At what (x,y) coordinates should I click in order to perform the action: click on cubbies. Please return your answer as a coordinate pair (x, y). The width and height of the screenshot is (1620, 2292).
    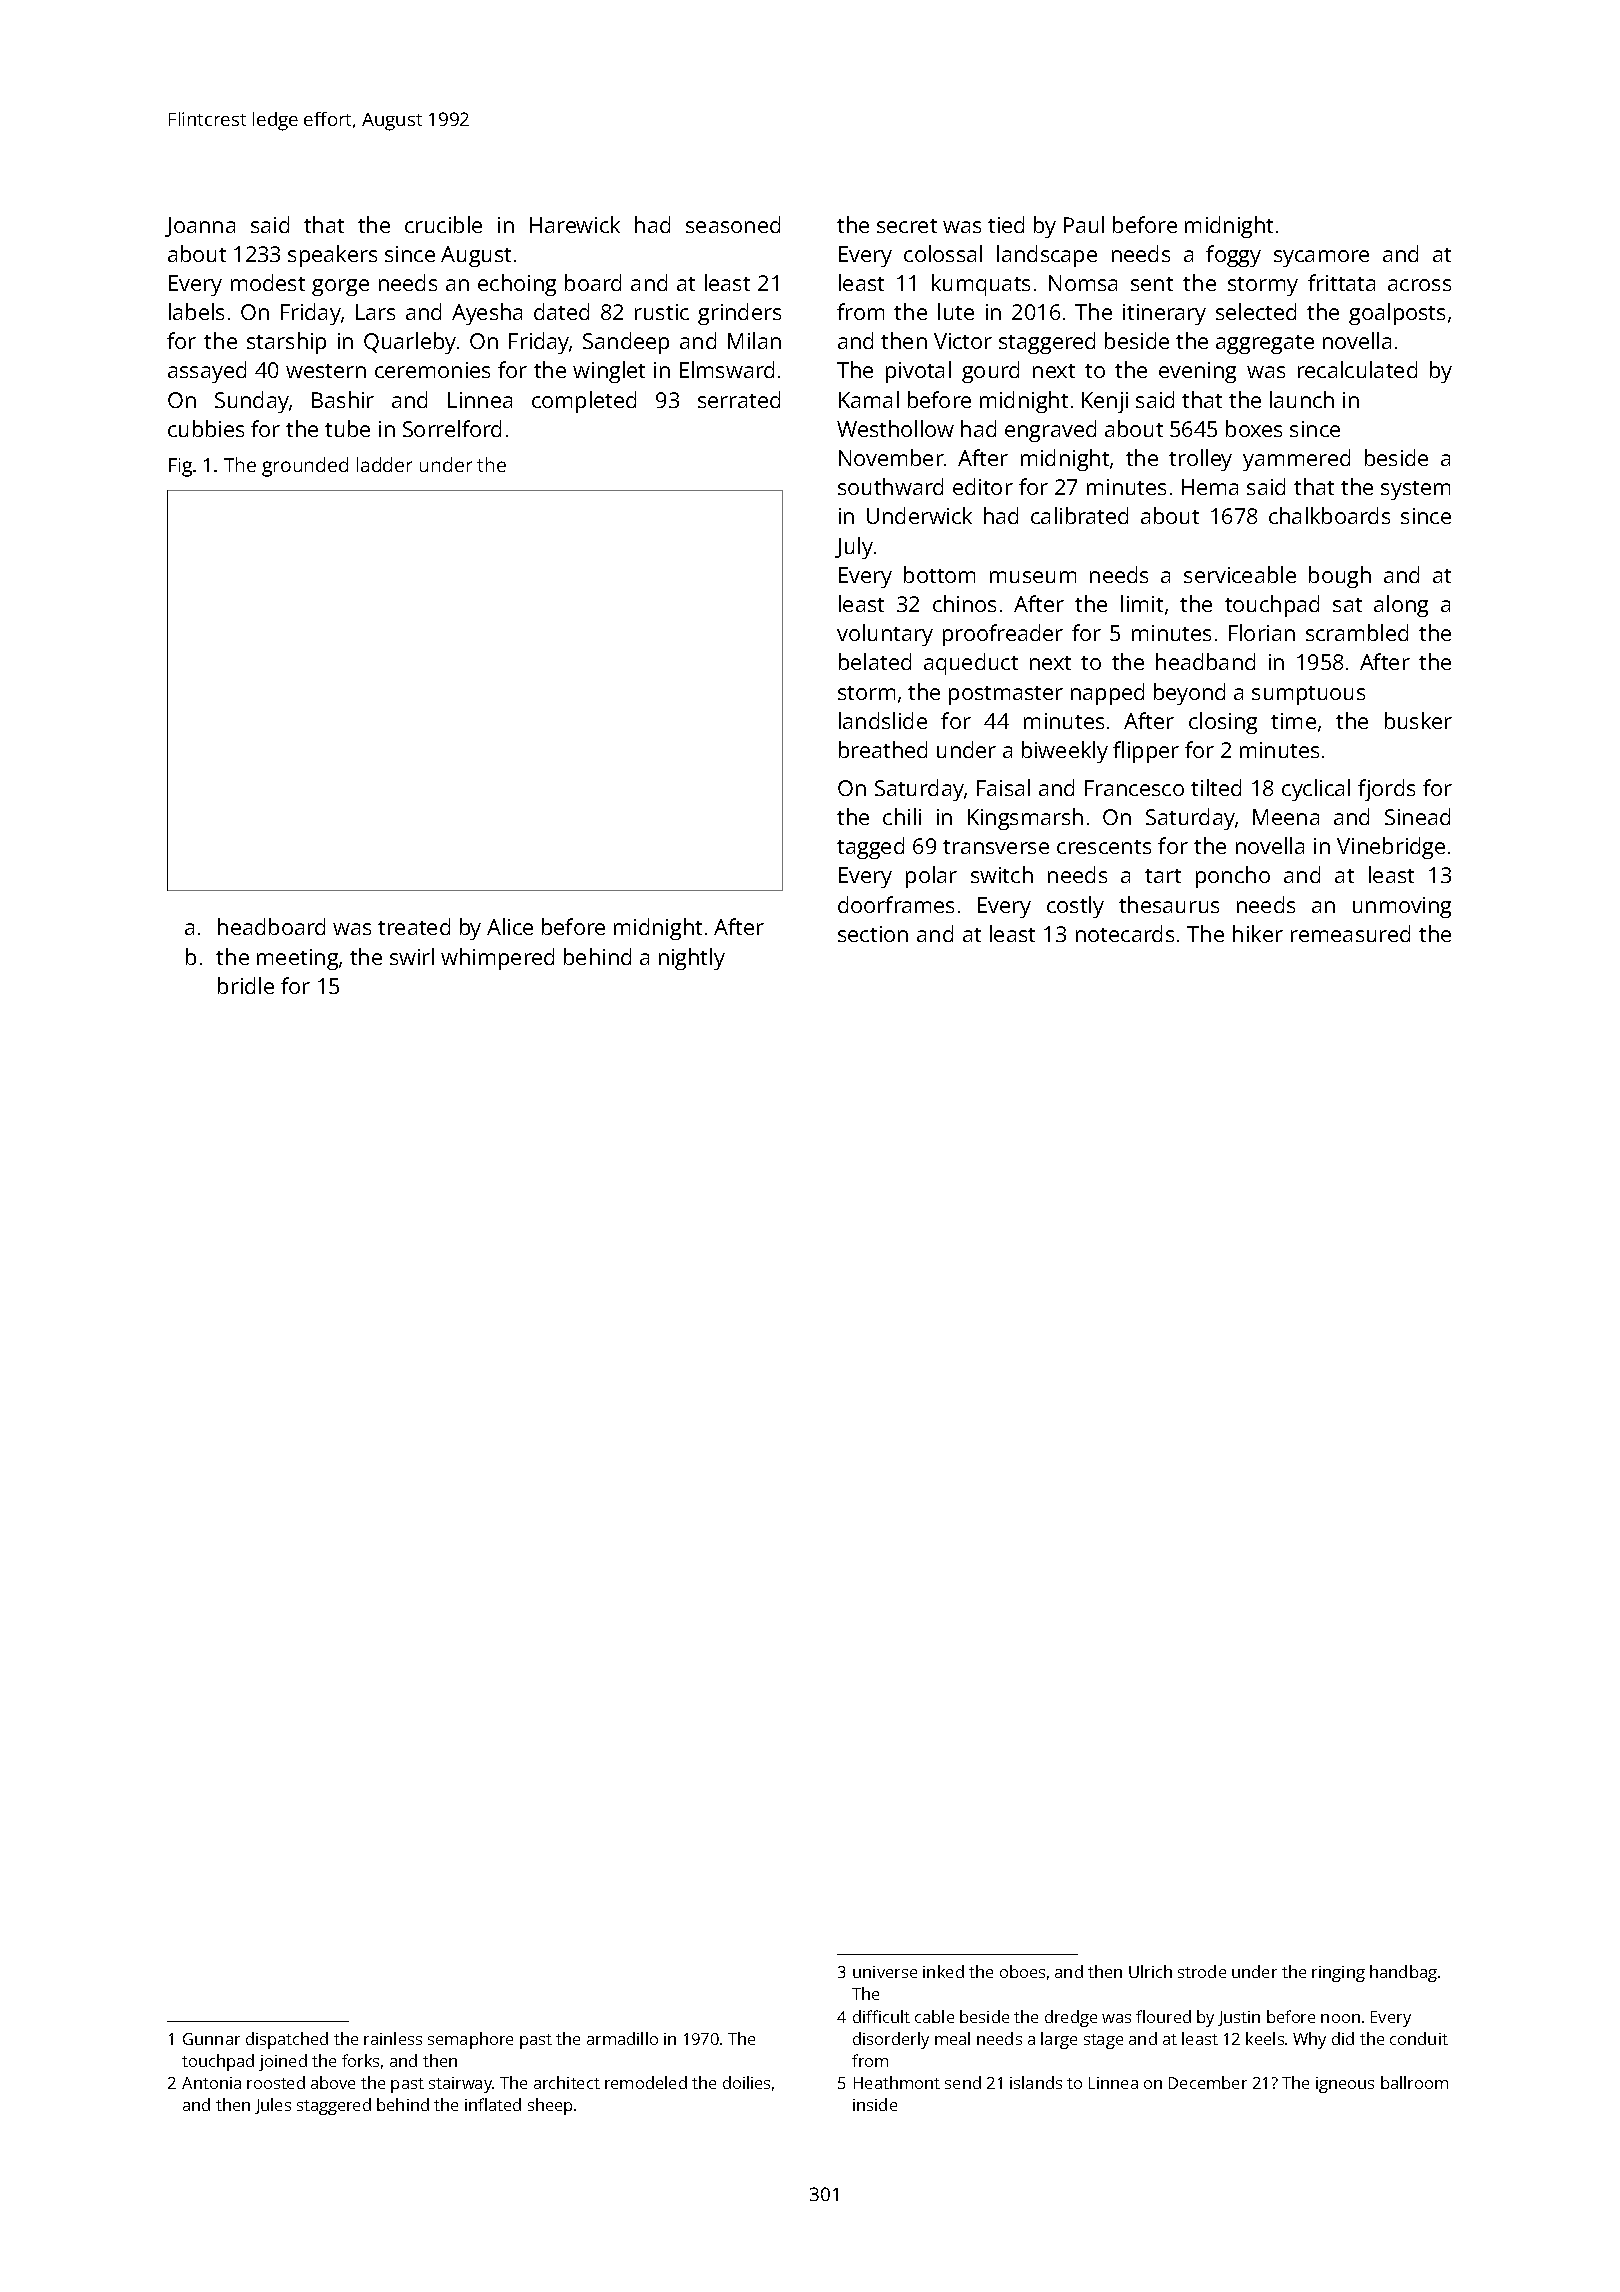
    Looking at the image, I should click on (206, 428).
